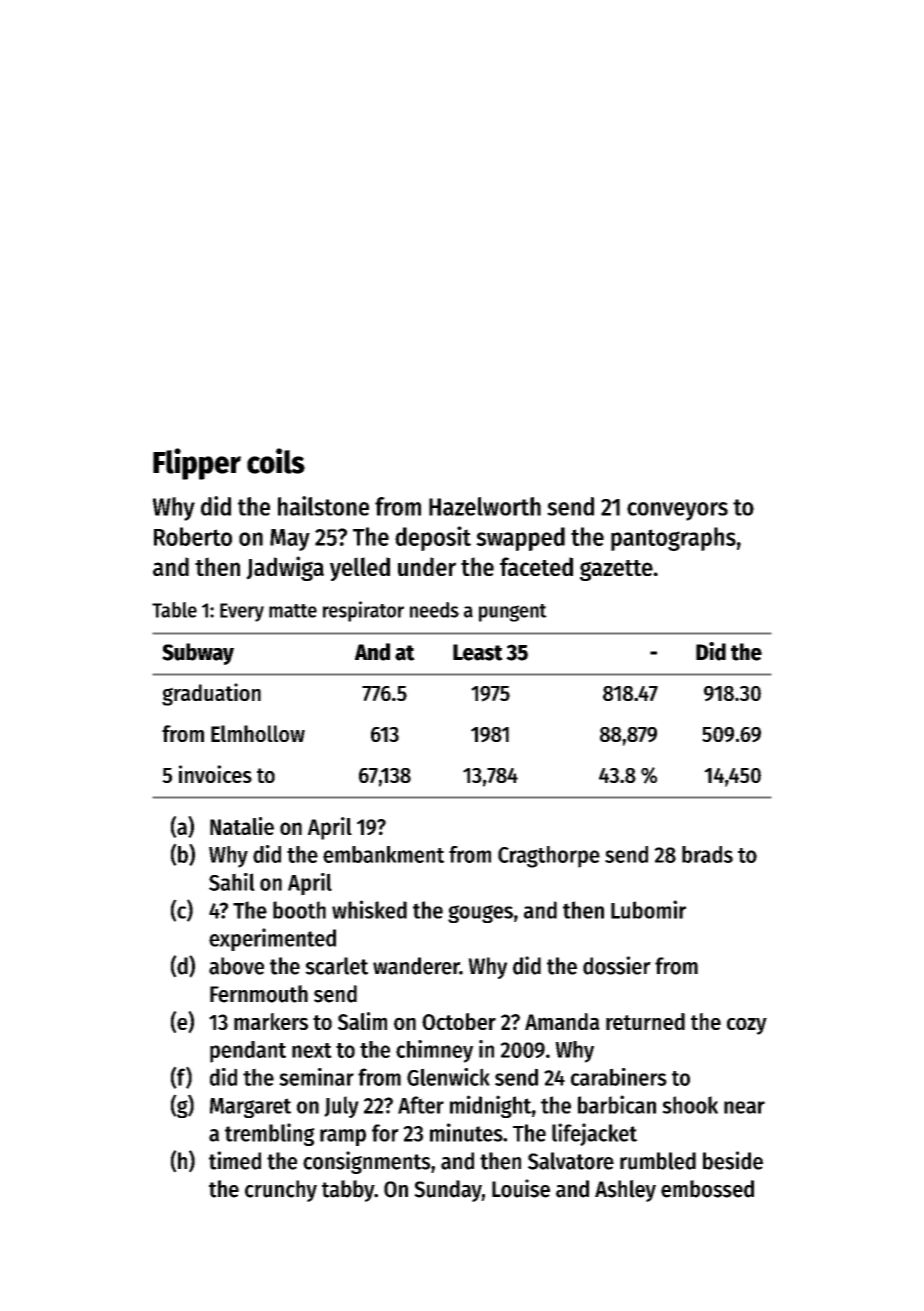 This screenshot has width=924, height=1311. What do you see at coordinates (383, 854) in the screenshot?
I see `embankment` at bounding box center [383, 854].
